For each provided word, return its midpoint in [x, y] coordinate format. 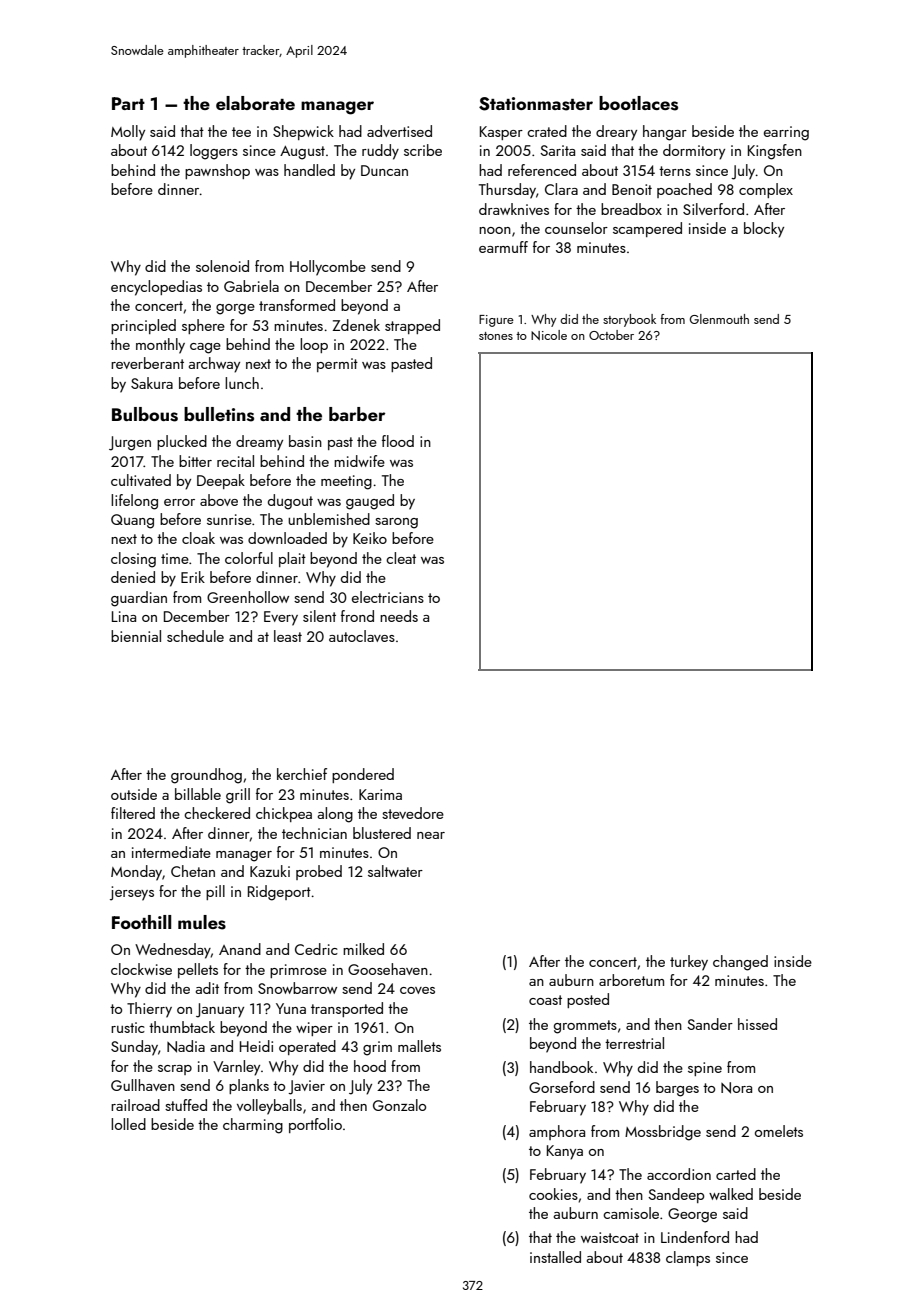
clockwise [141, 969]
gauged [370, 502]
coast [545, 1000]
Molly [128, 133]
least [288, 636]
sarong [396, 523]
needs [399, 616]
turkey [689, 963]
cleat [401, 558]
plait [292, 559]
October [611, 335]
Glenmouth [719, 319]
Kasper [501, 133]
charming [253, 1126]
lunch [242, 383]
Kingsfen [775, 152]
